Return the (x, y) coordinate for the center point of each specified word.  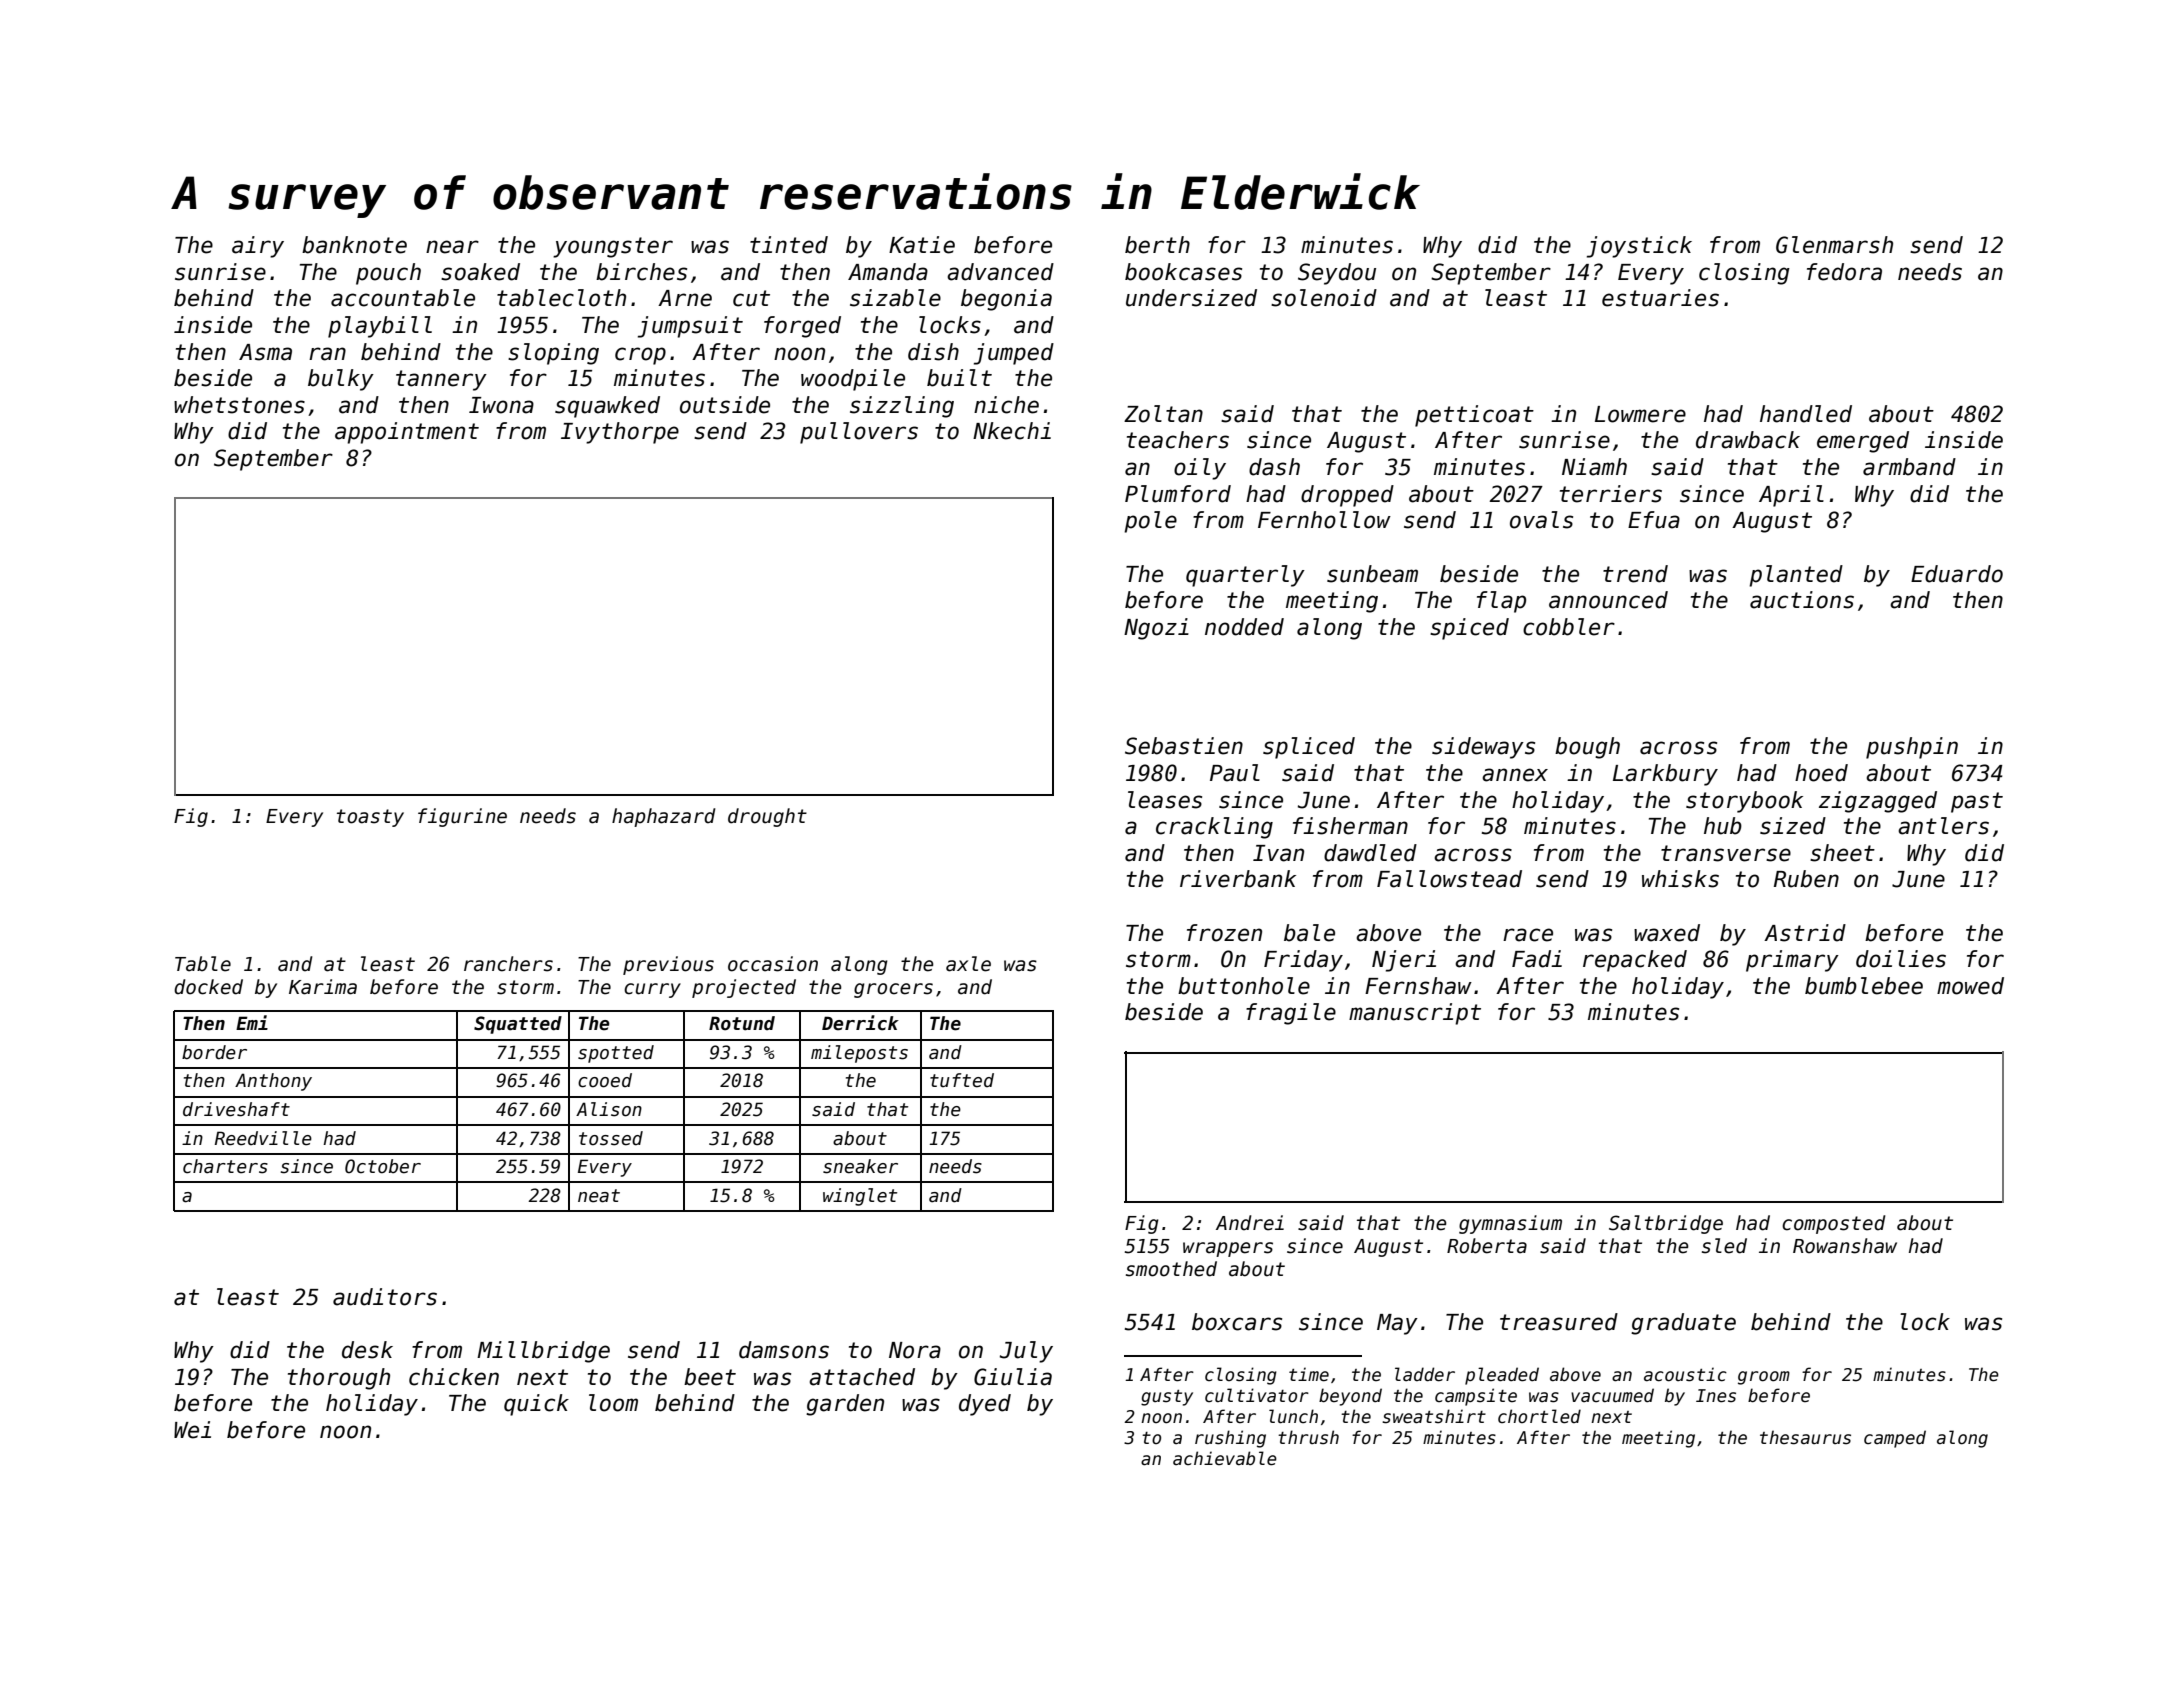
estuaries (1660, 298)
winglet (860, 1197)
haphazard (663, 817)
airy (258, 247)
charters (225, 1166)
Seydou (1337, 274)
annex (1515, 775)
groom (1764, 1378)
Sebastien (1184, 746)
